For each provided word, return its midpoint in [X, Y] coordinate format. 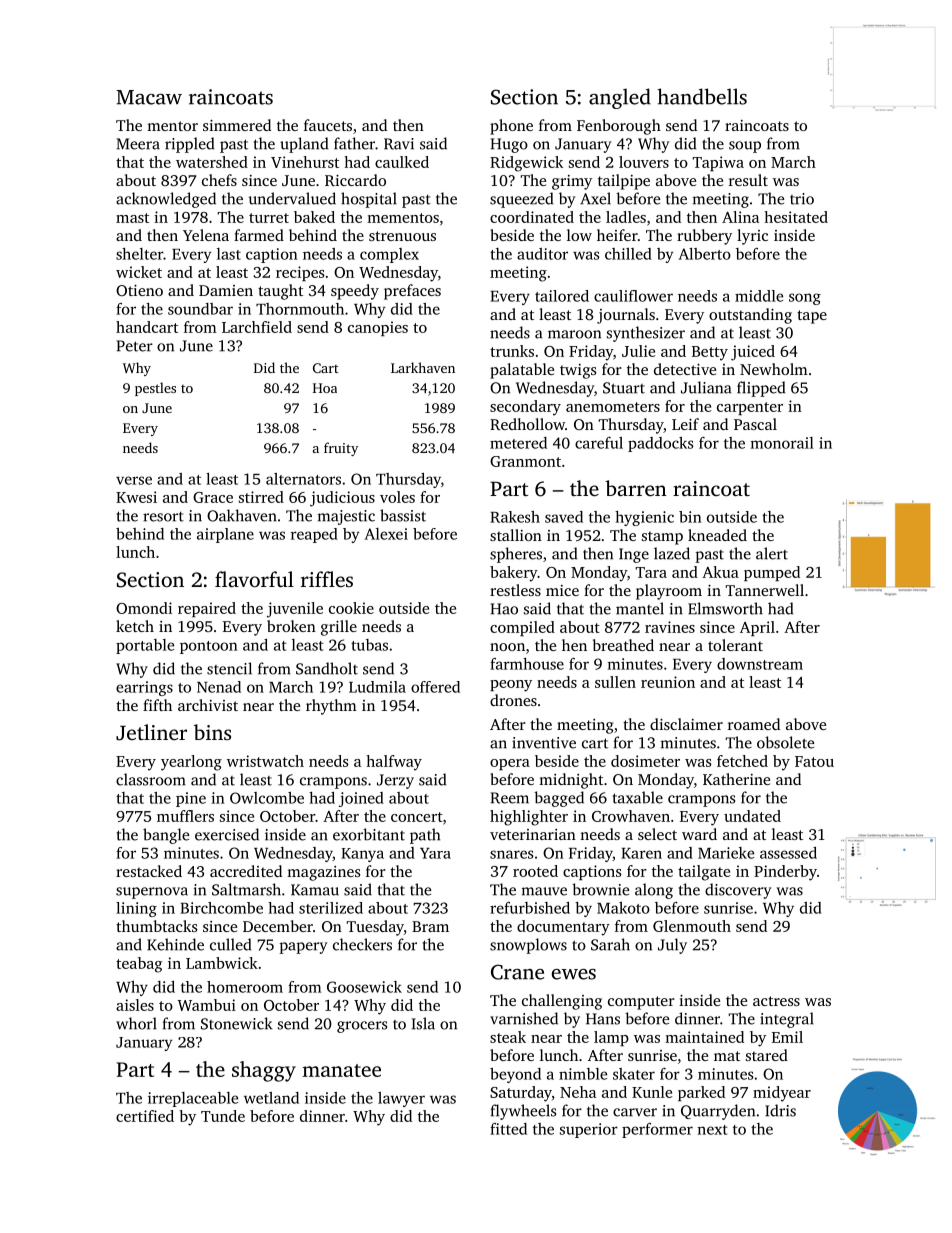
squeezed [521, 200]
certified [145, 1116]
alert [772, 553]
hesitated [796, 217]
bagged [559, 799]
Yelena [206, 235]
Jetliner [151, 732]
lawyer [401, 1099]
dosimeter [645, 761]
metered [518, 443]
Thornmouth [300, 309]
